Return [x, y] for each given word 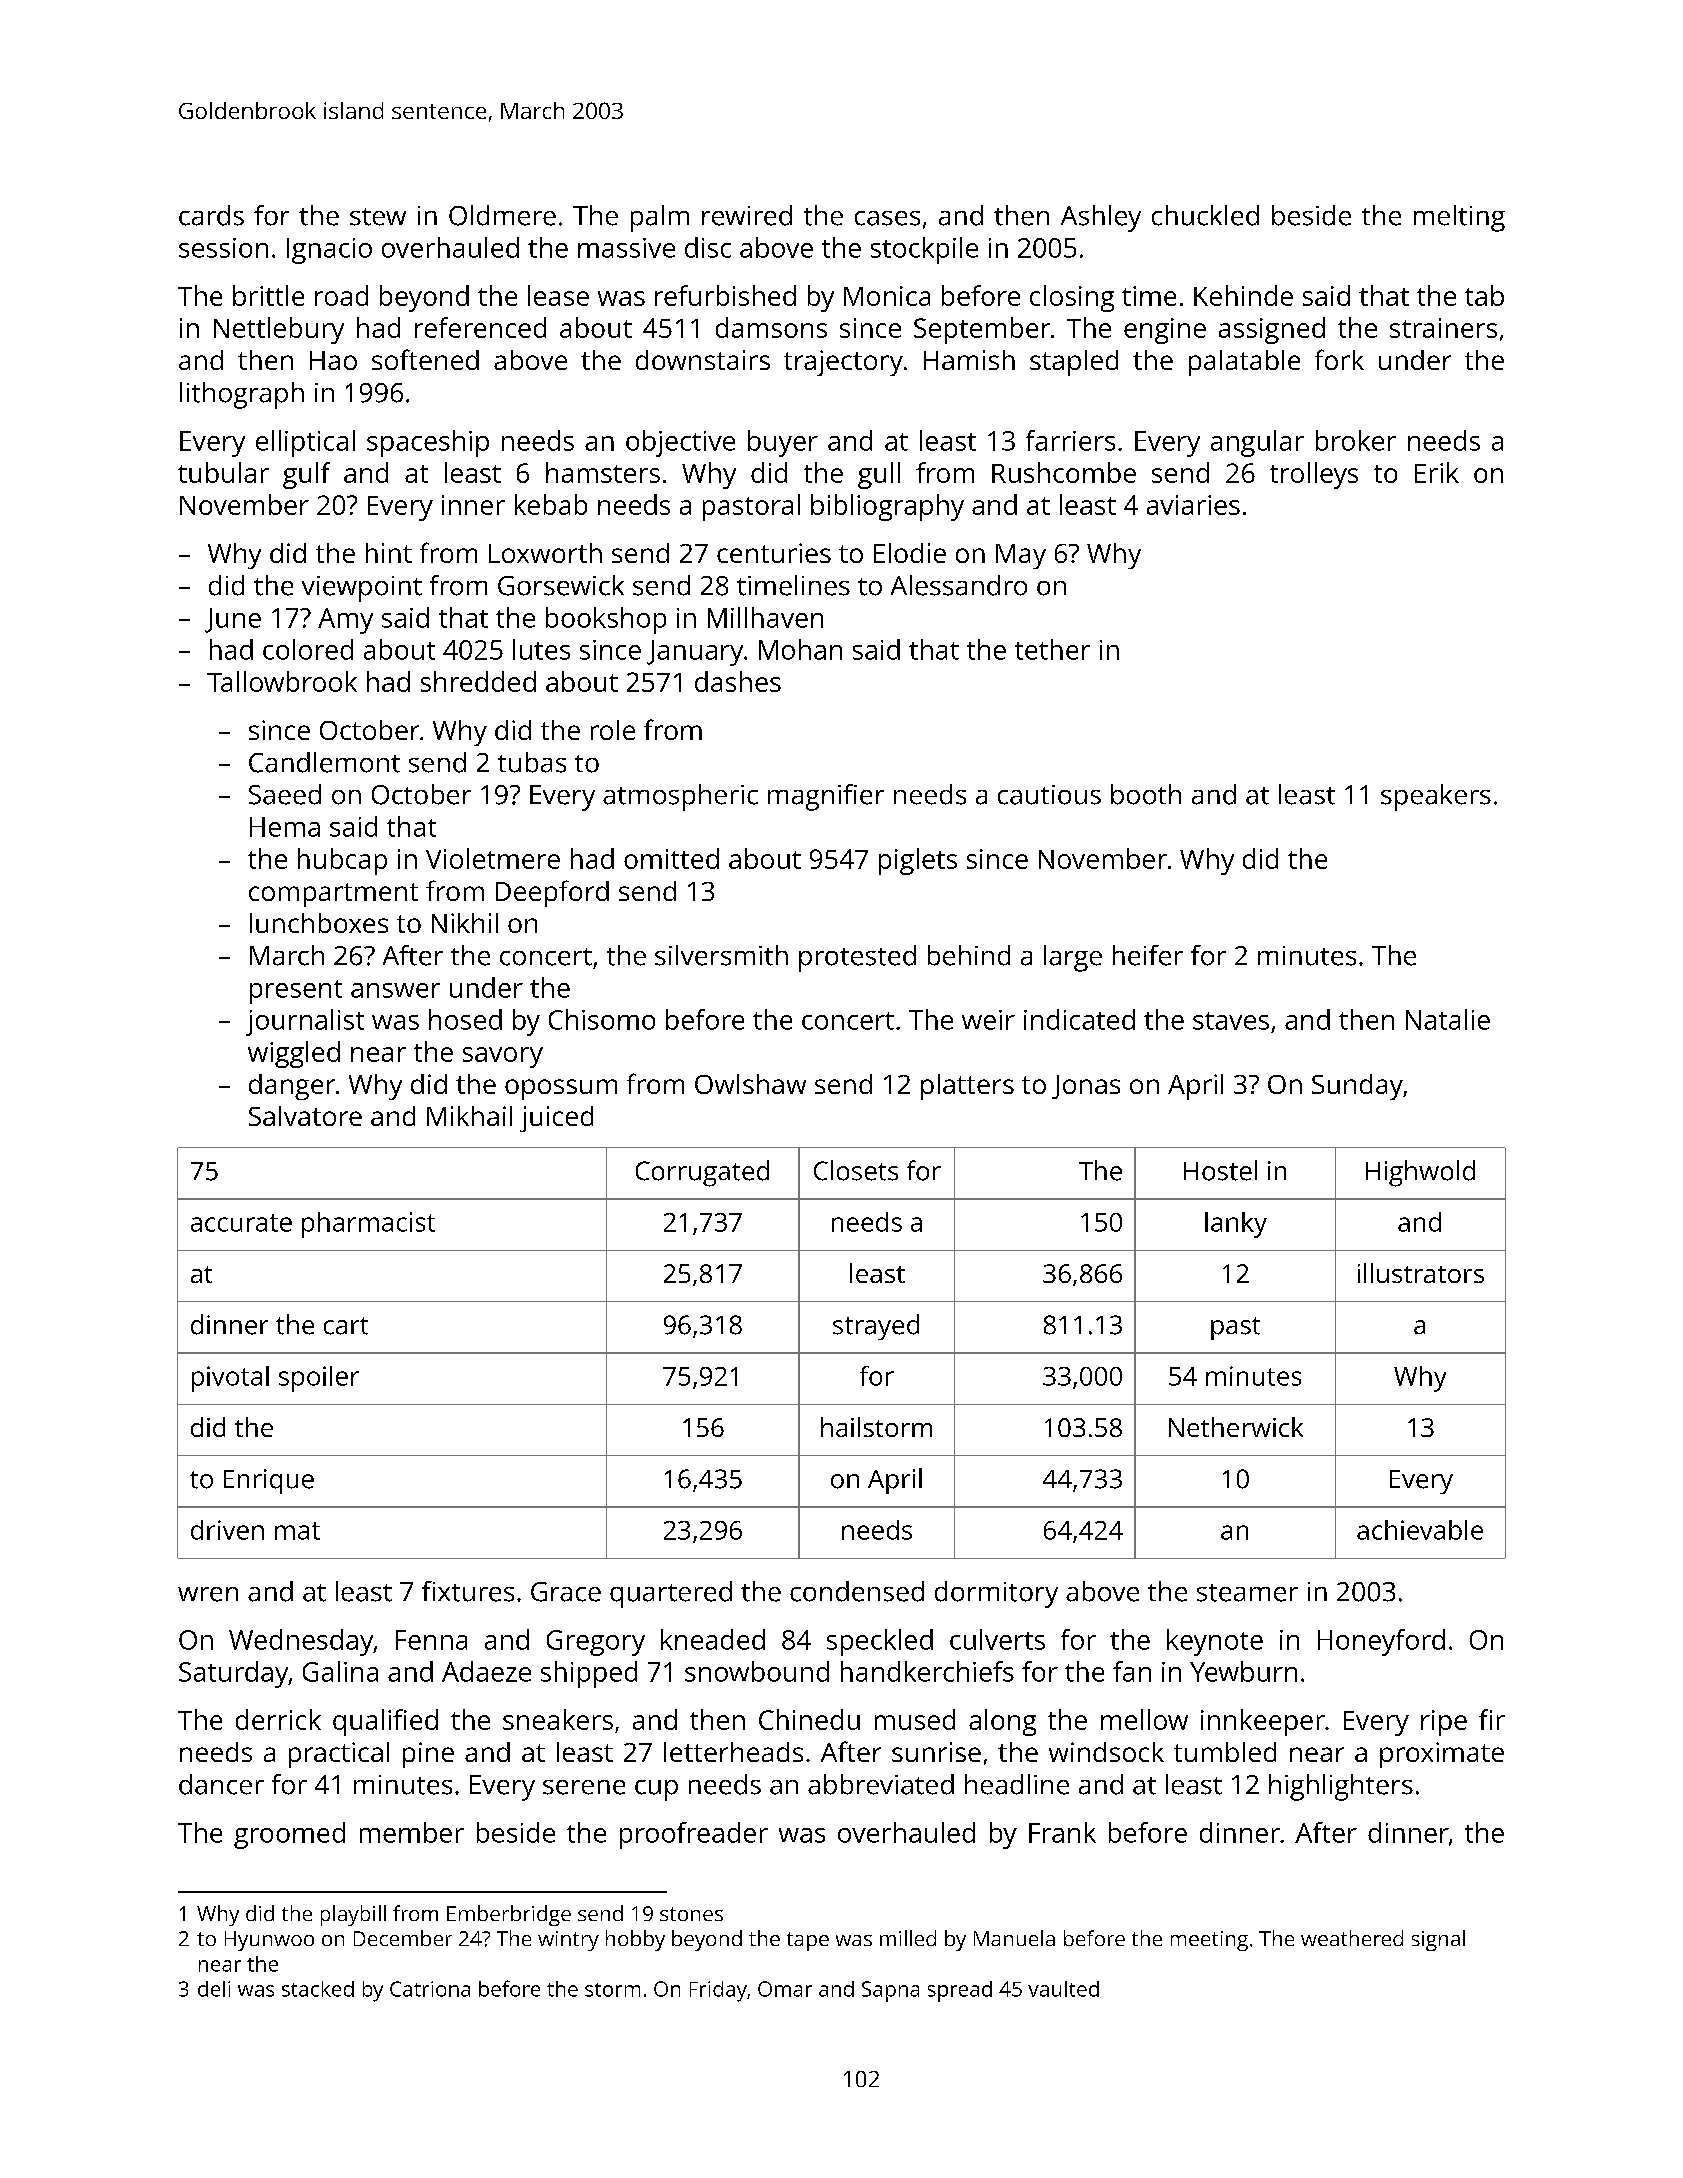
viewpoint [362, 589]
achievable [1420, 1530]
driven [227, 1530]
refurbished [725, 295]
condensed [857, 1591]
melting [1459, 218]
